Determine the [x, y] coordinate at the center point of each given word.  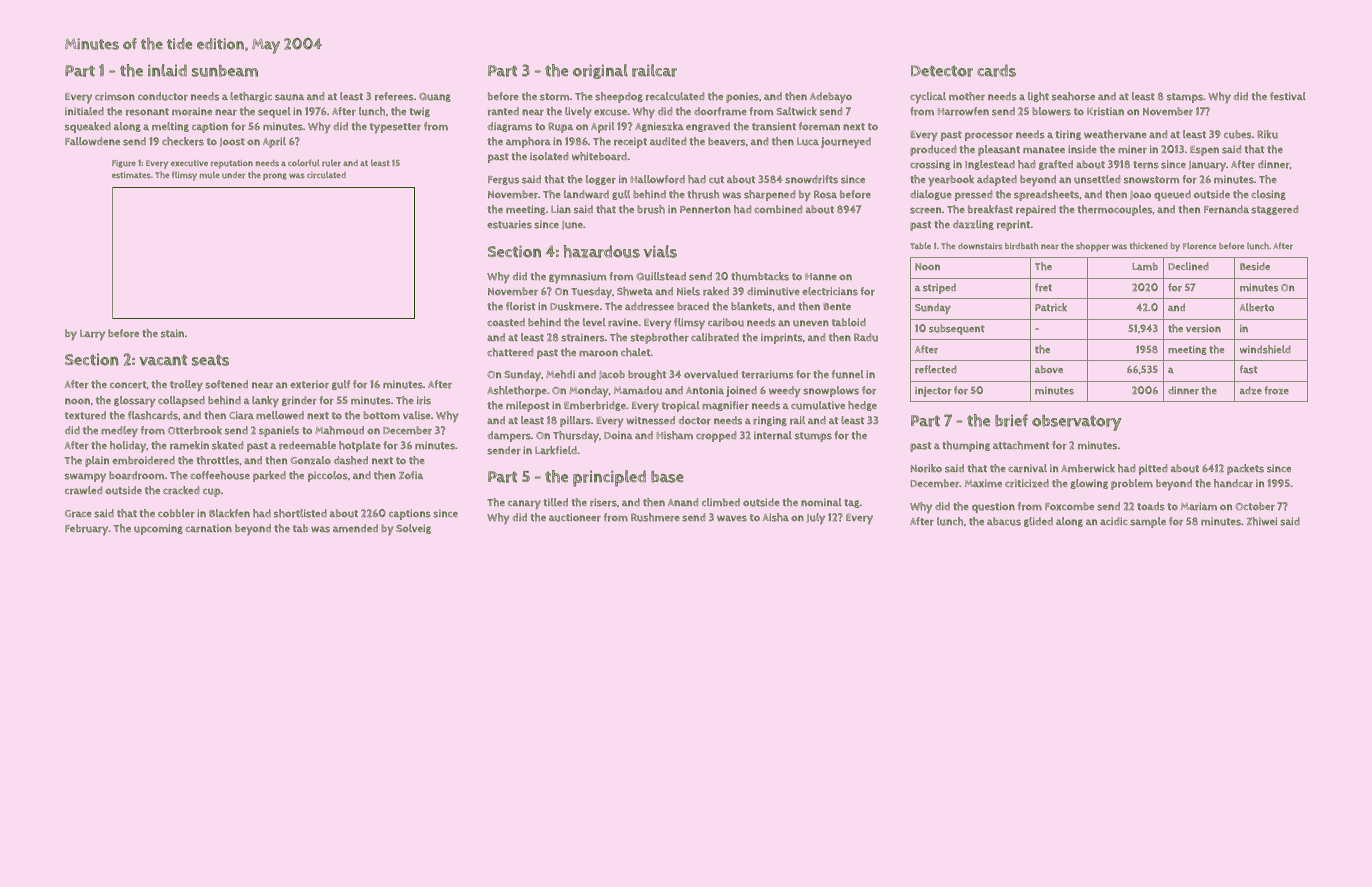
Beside [1255, 266]
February [86, 530]
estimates [131, 175]
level [594, 322]
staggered [1274, 210]
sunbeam [225, 70]
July [816, 519]
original [600, 71]
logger [601, 180]
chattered [510, 352]
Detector [942, 71]
